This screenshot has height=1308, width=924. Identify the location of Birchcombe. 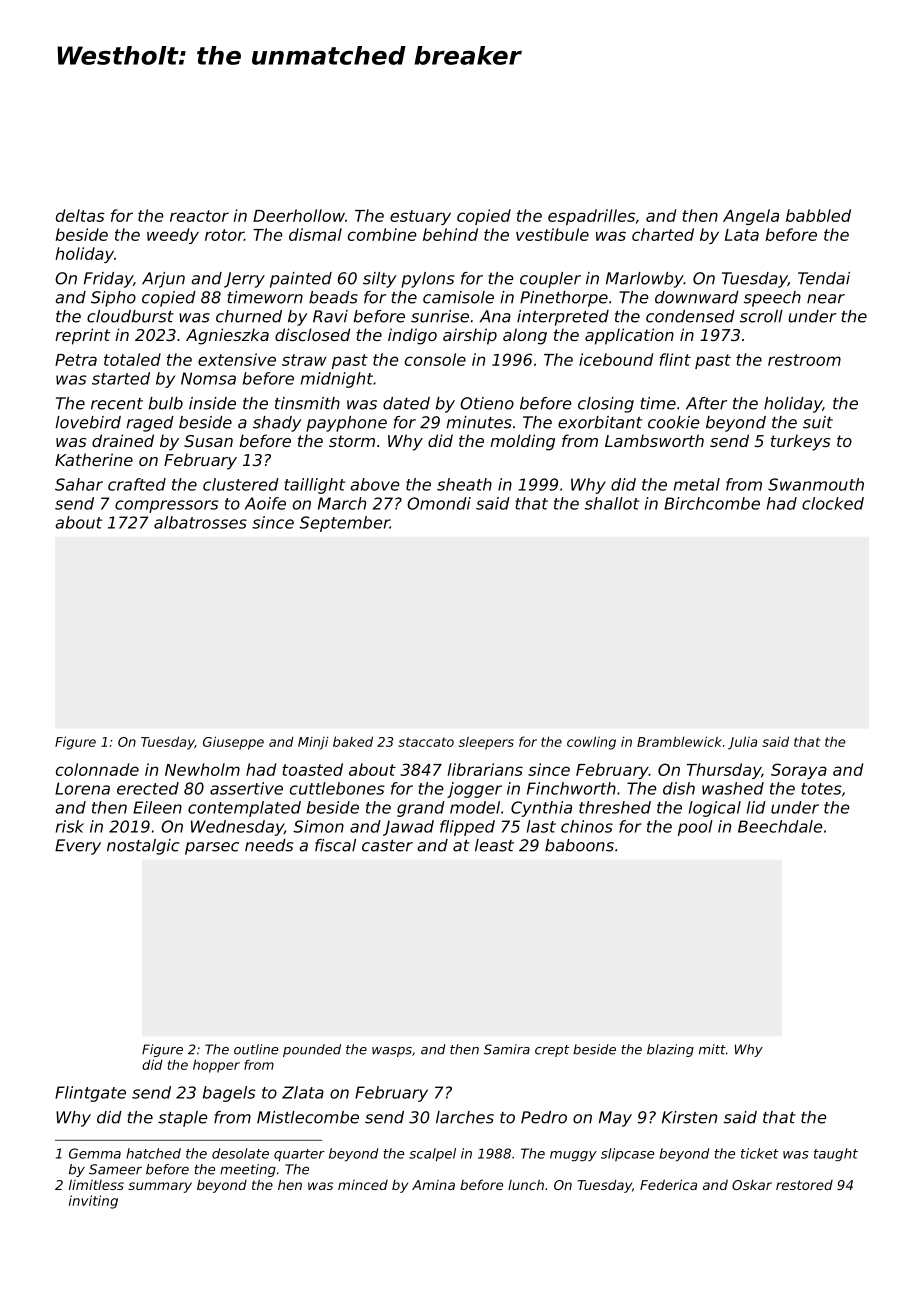
(712, 503).
